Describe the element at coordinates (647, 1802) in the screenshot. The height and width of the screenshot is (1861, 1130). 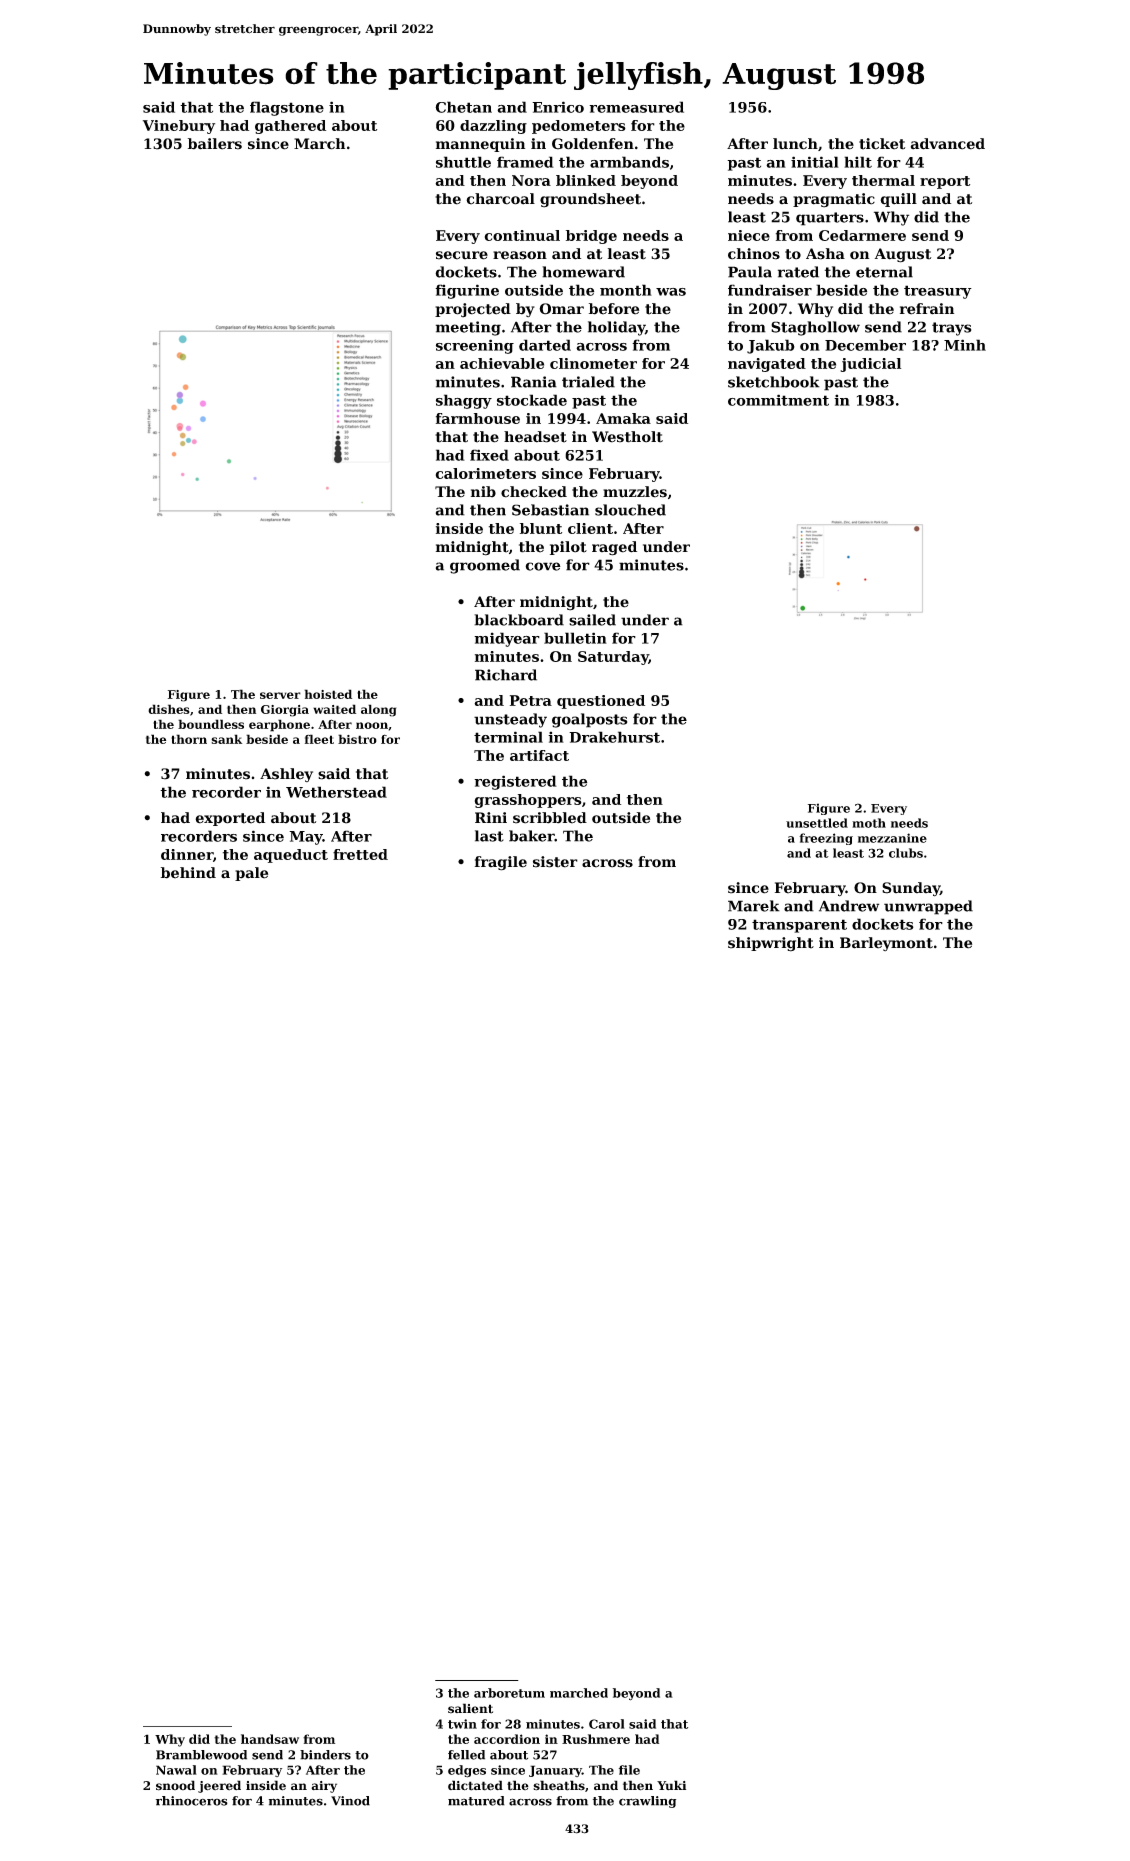
I see `crawling` at that location.
